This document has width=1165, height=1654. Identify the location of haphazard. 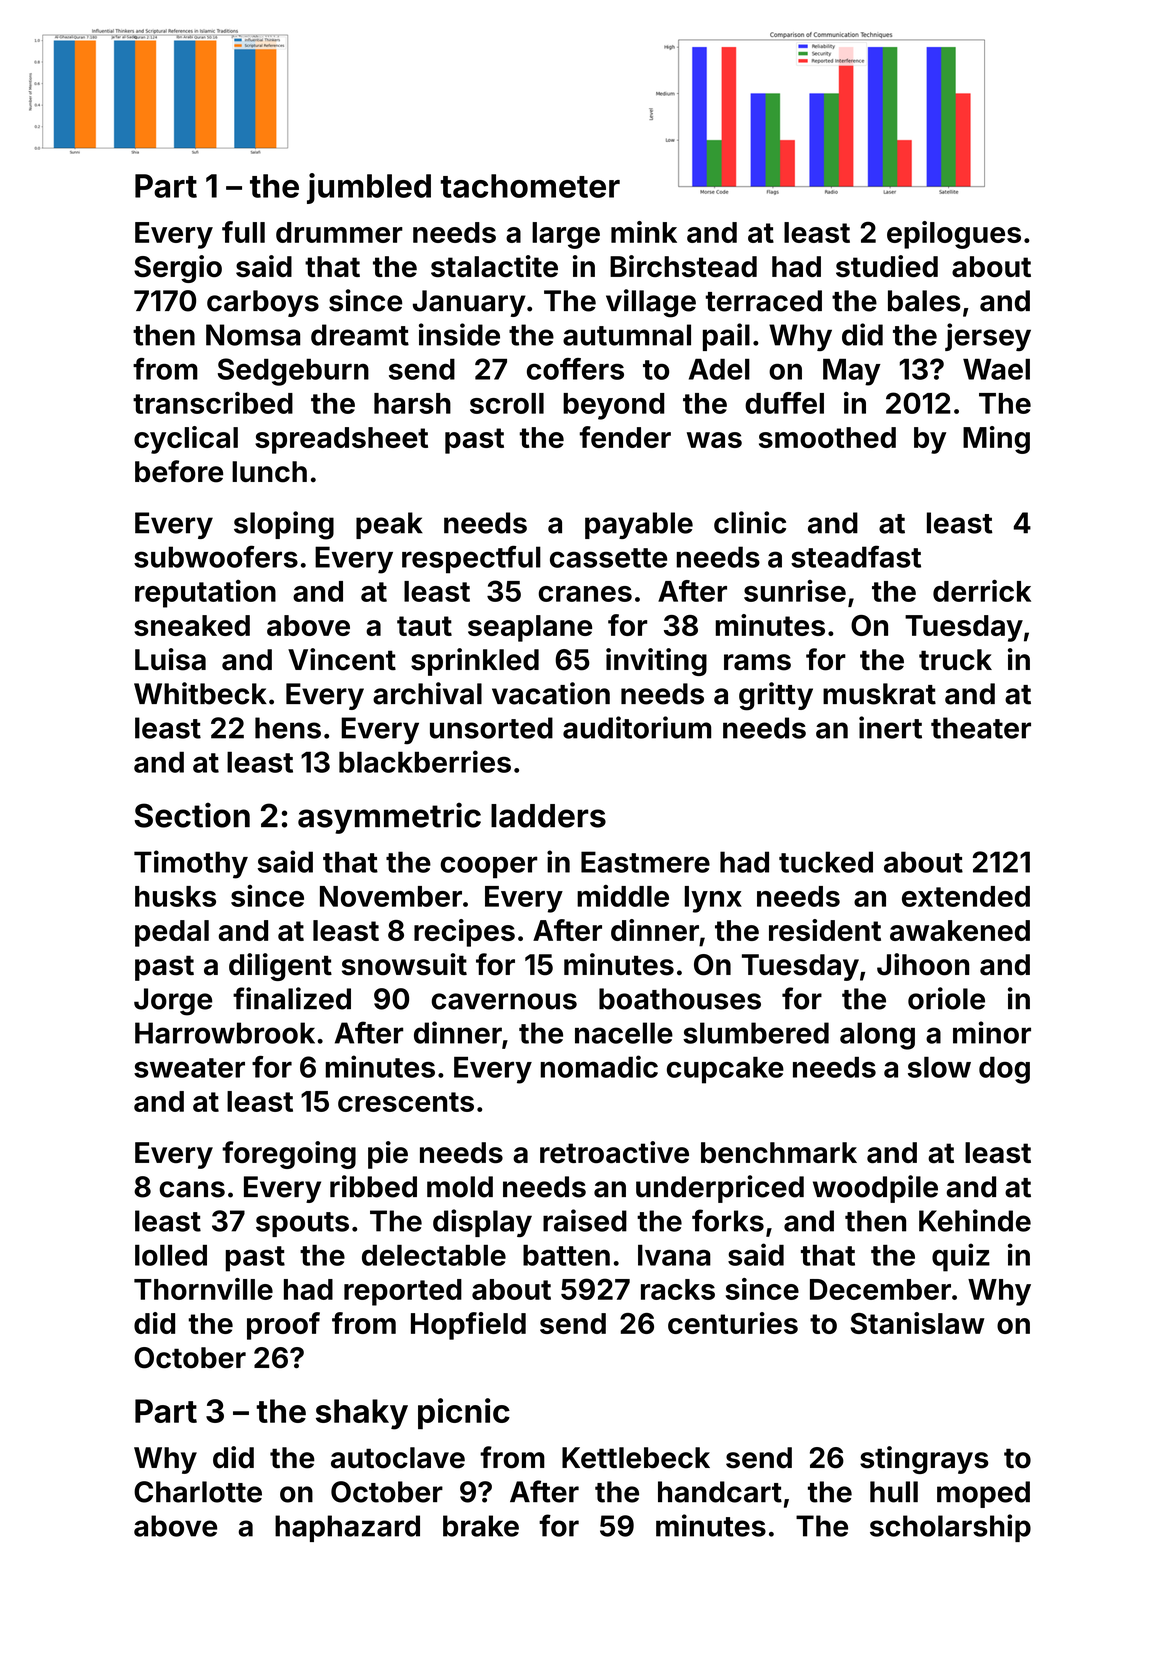
(347, 1528).
